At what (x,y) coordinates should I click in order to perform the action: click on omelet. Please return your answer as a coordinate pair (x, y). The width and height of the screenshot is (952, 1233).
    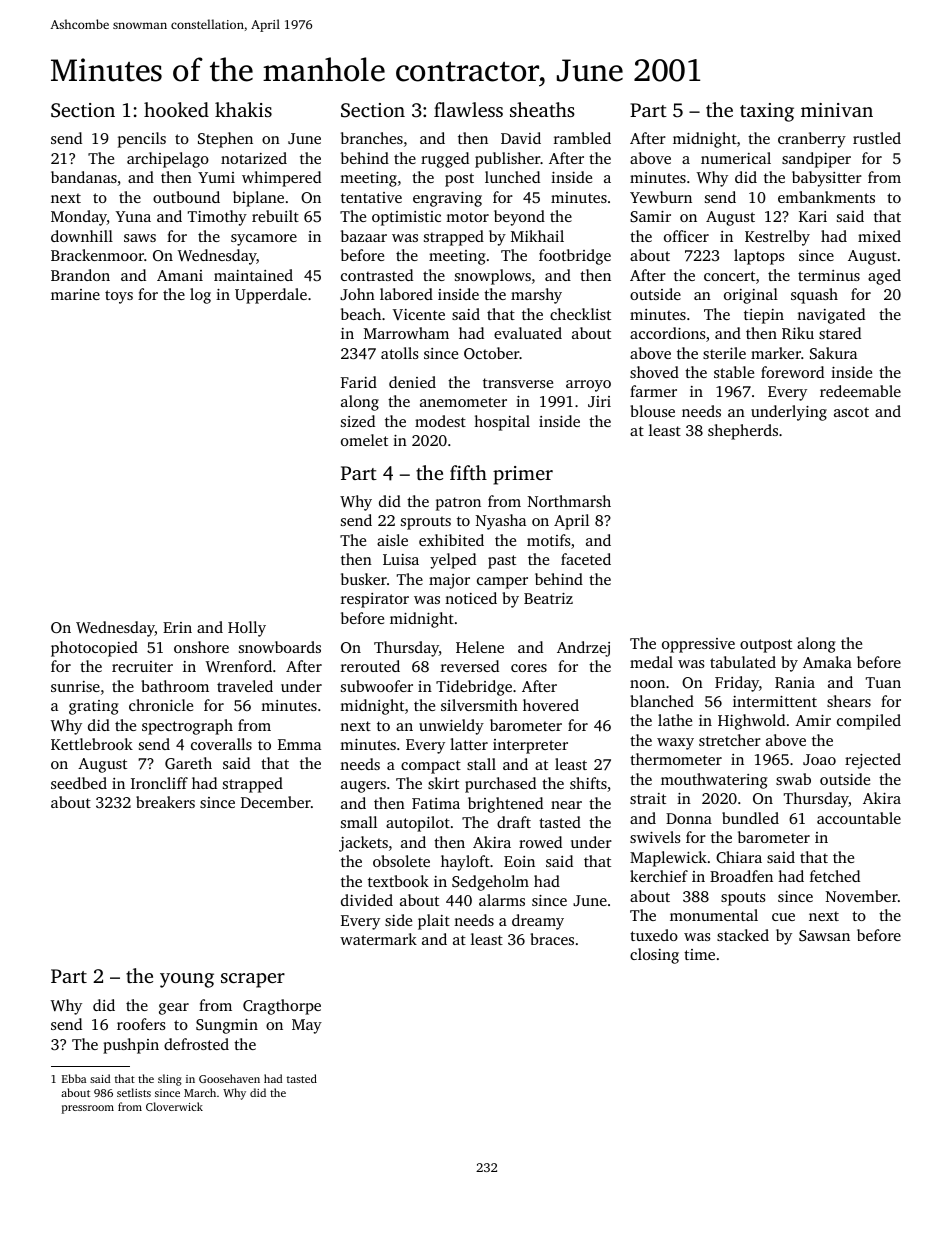
    Looking at the image, I should click on (364, 440).
